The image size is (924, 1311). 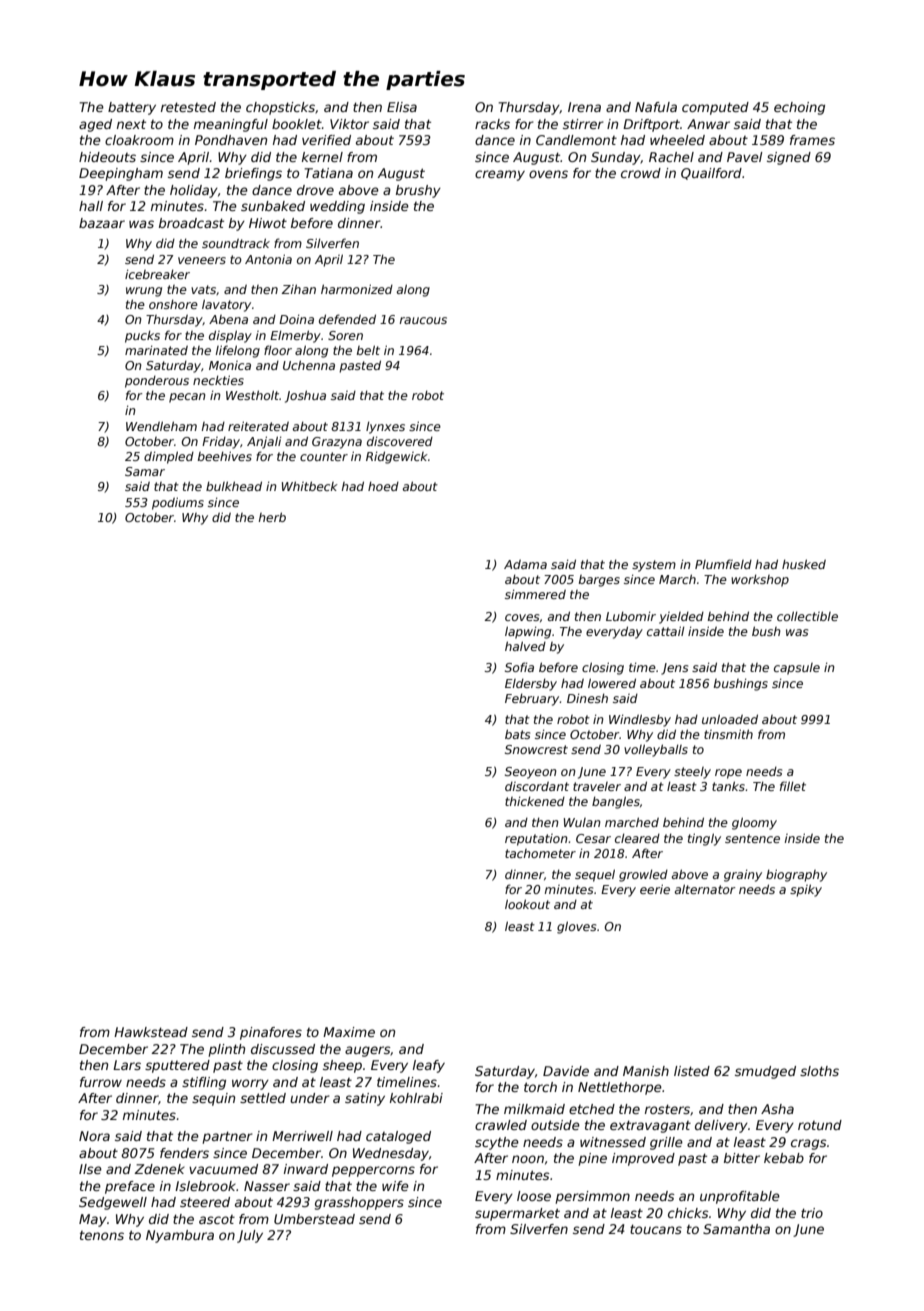 What do you see at coordinates (272, 517) in the screenshot?
I see `herb` at bounding box center [272, 517].
